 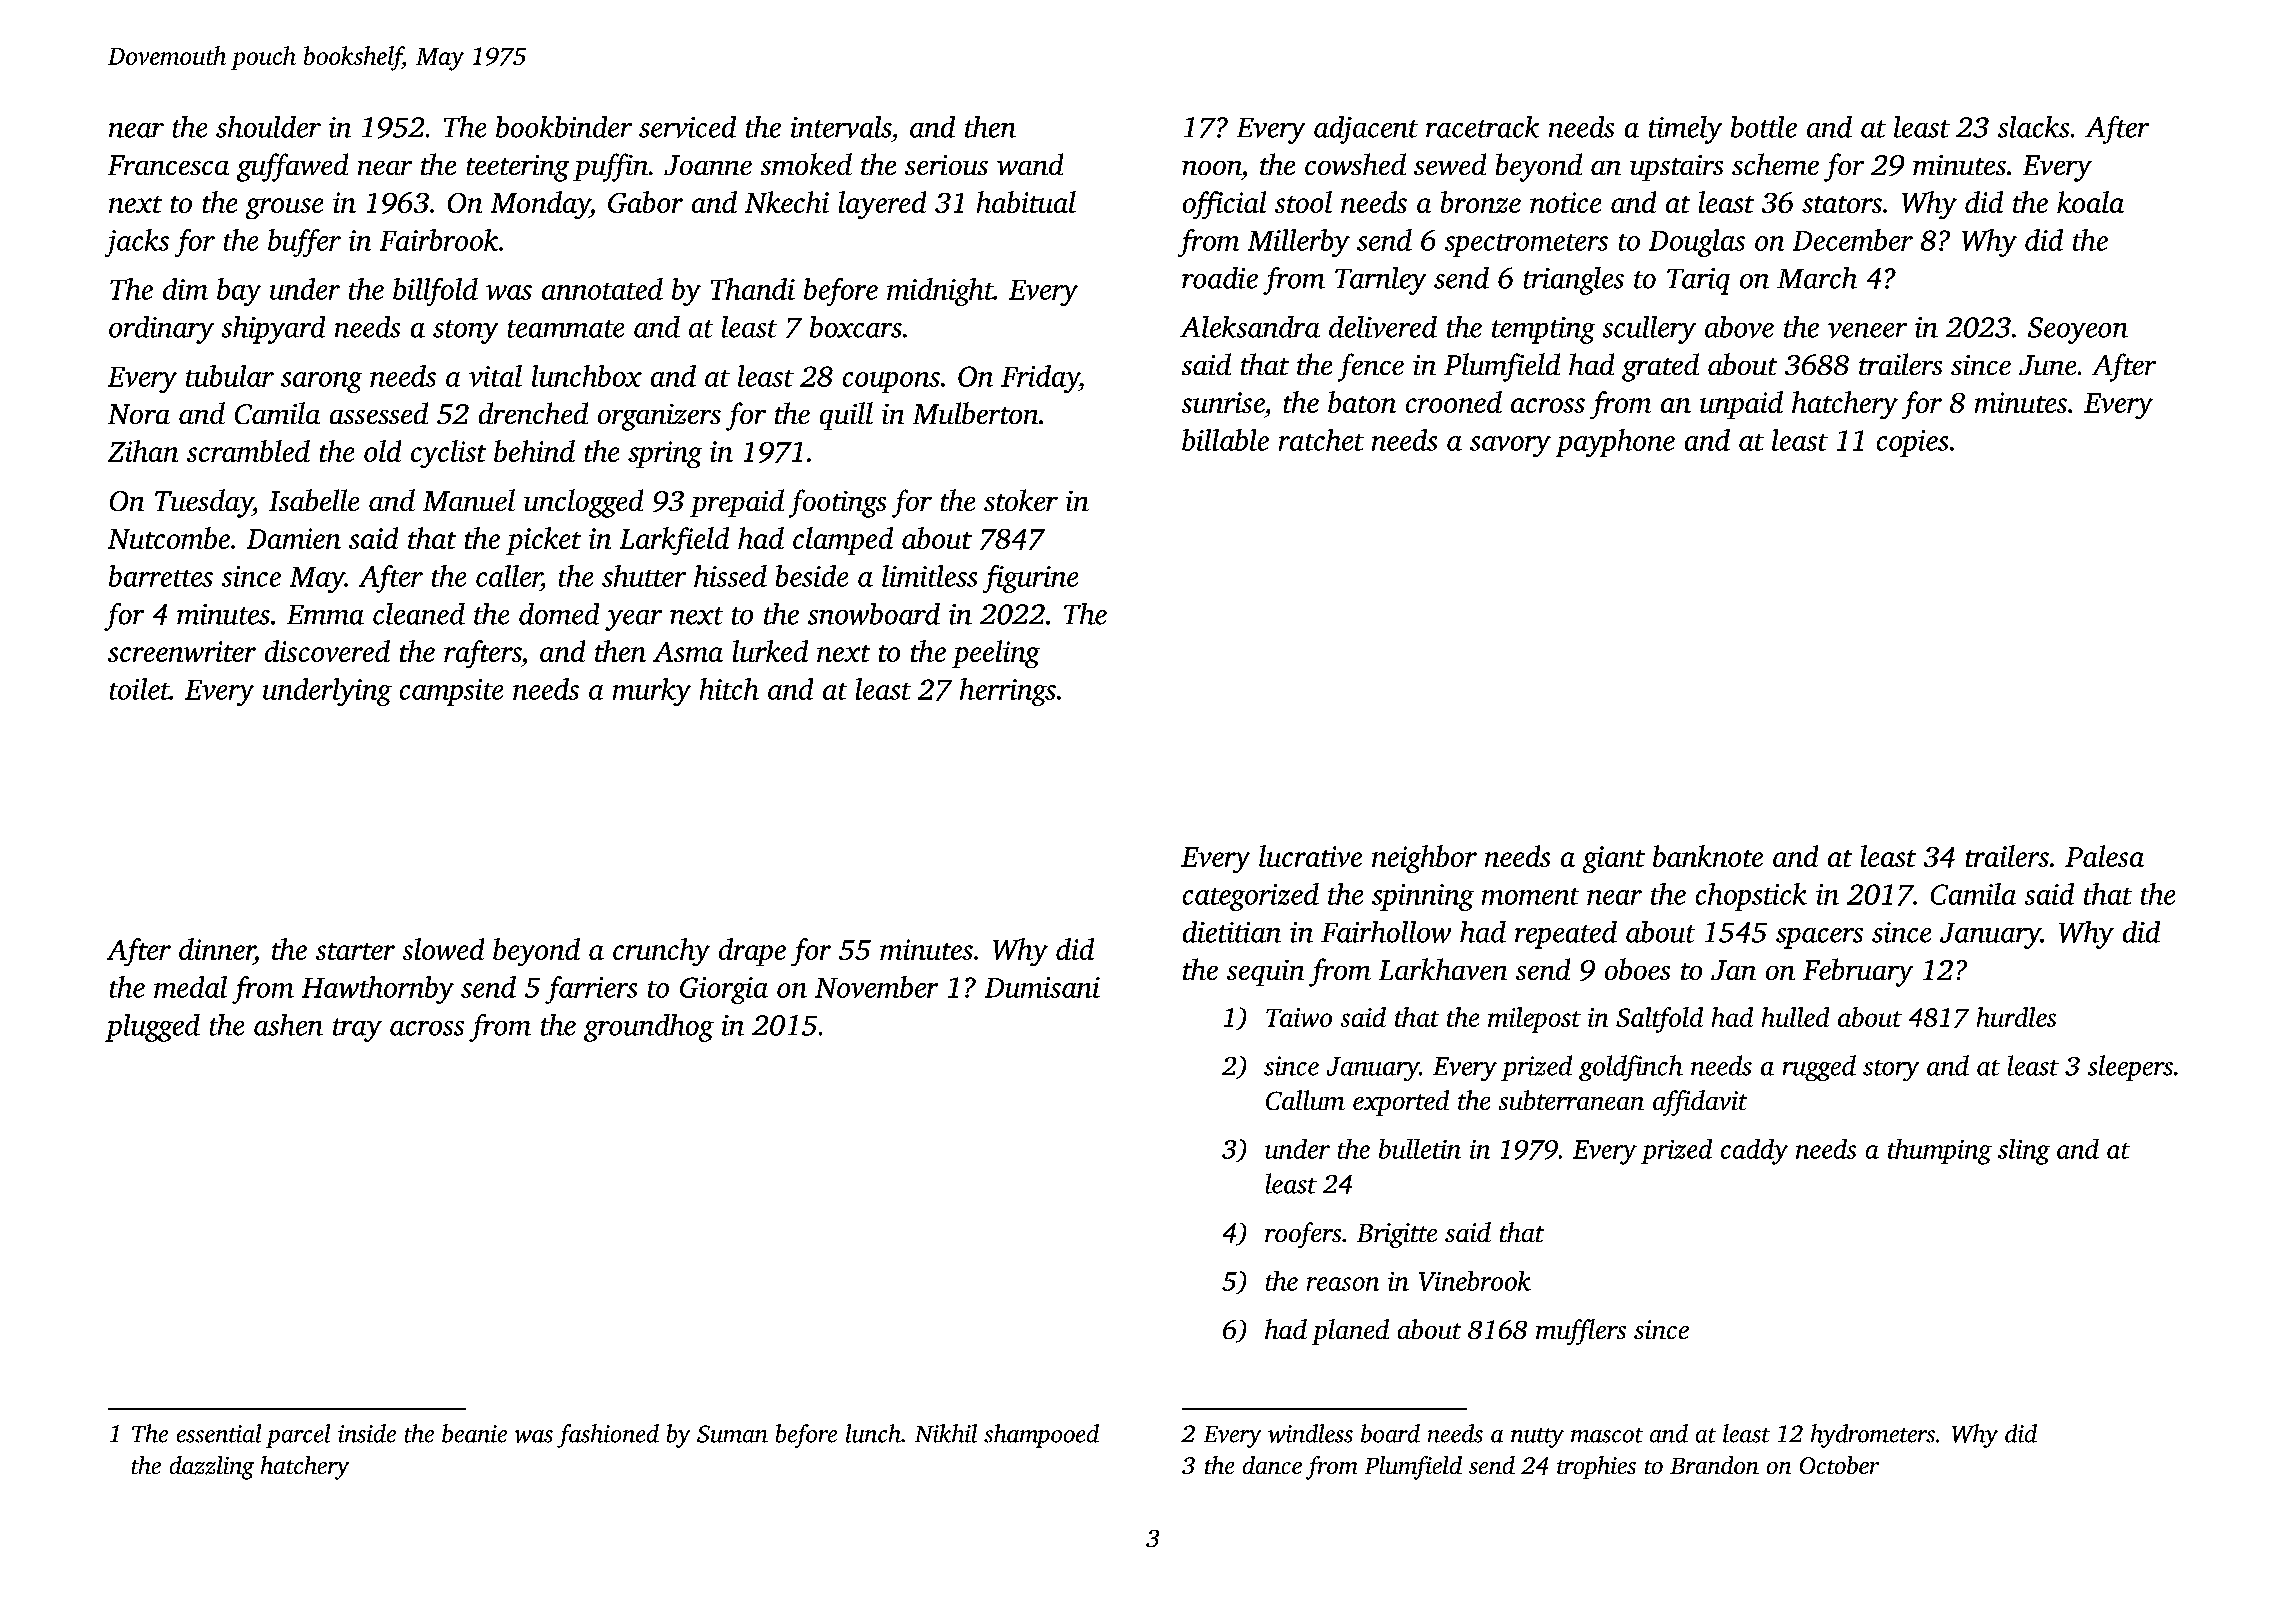 What do you see at coordinates (1842, 204) in the document?
I see `stators` at bounding box center [1842, 204].
